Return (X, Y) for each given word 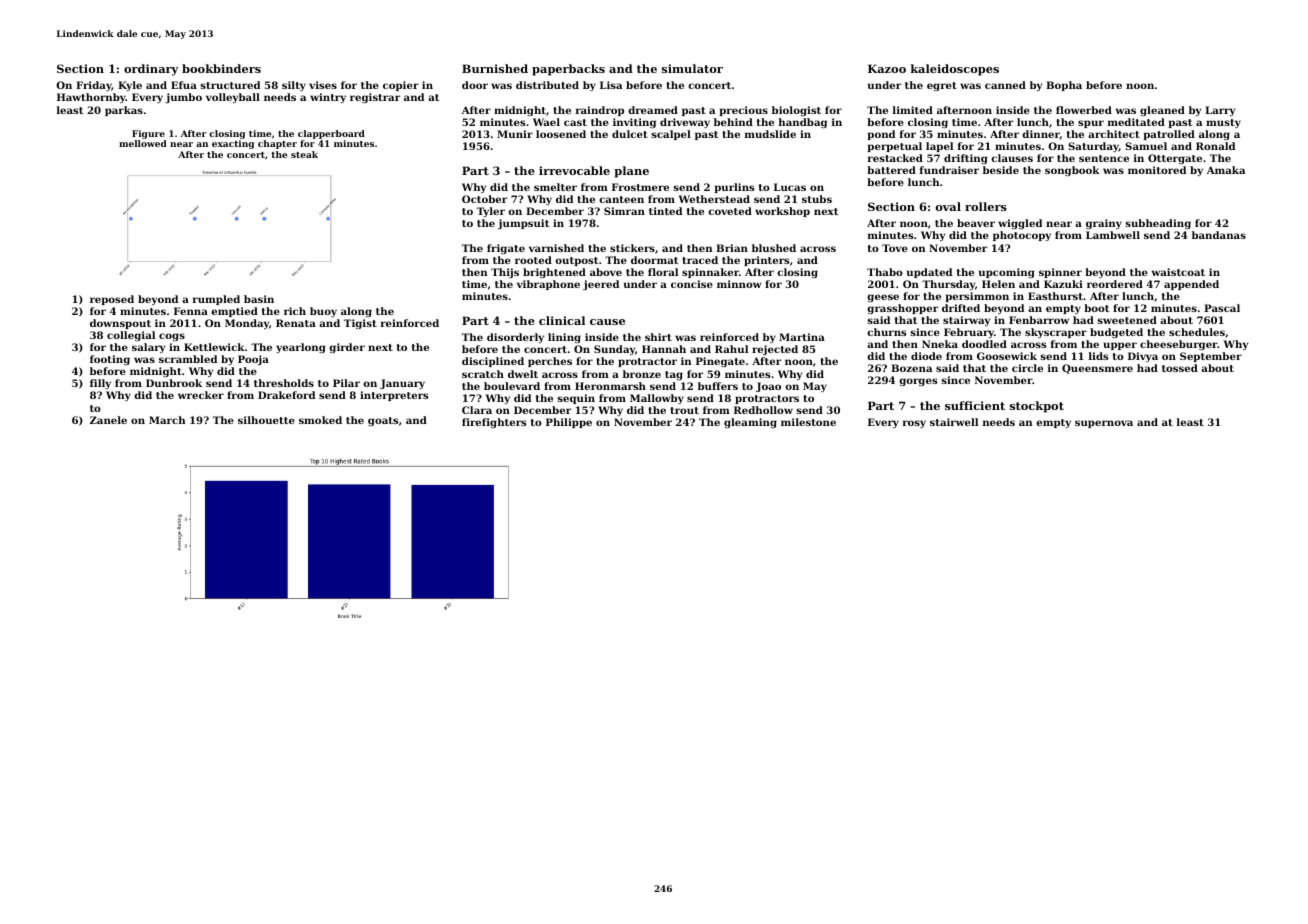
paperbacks (568, 70)
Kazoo (887, 68)
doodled (984, 344)
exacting (233, 144)
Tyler (491, 212)
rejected (775, 350)
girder (347, 348)
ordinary (151, 70)
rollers (986, 206)
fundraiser (949, 170)
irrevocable (574, 170)
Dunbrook (174, 383)
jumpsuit (523, 224)
